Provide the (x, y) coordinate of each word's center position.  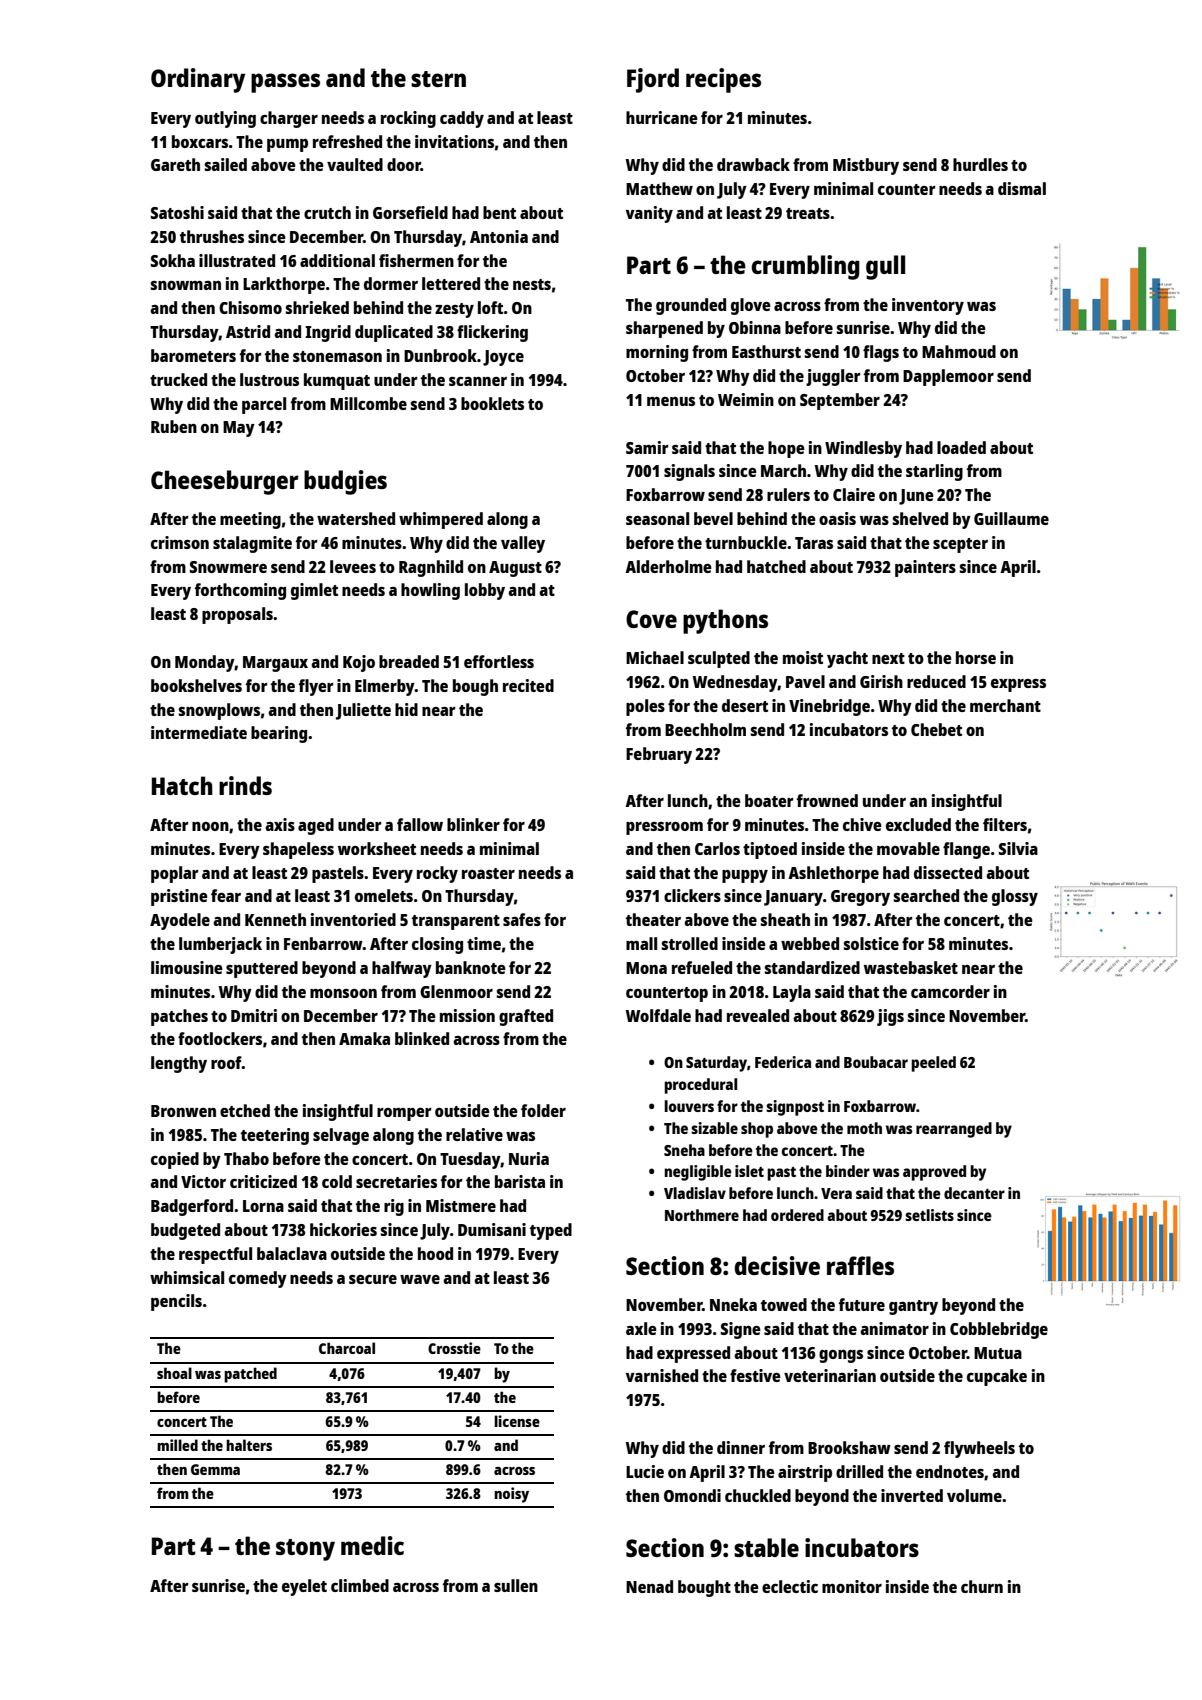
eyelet (304, 1587)
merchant (1005, 705)
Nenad (649, 1586)
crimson (180, 542)
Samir (647, 447)
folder (543, 1110)
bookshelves (196, 685)
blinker (473, 824)
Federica (783, 1062)
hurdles (980, 164)
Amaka (364, 1038)
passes (285, 83)
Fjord (653, 80)
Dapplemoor (948, 377)
